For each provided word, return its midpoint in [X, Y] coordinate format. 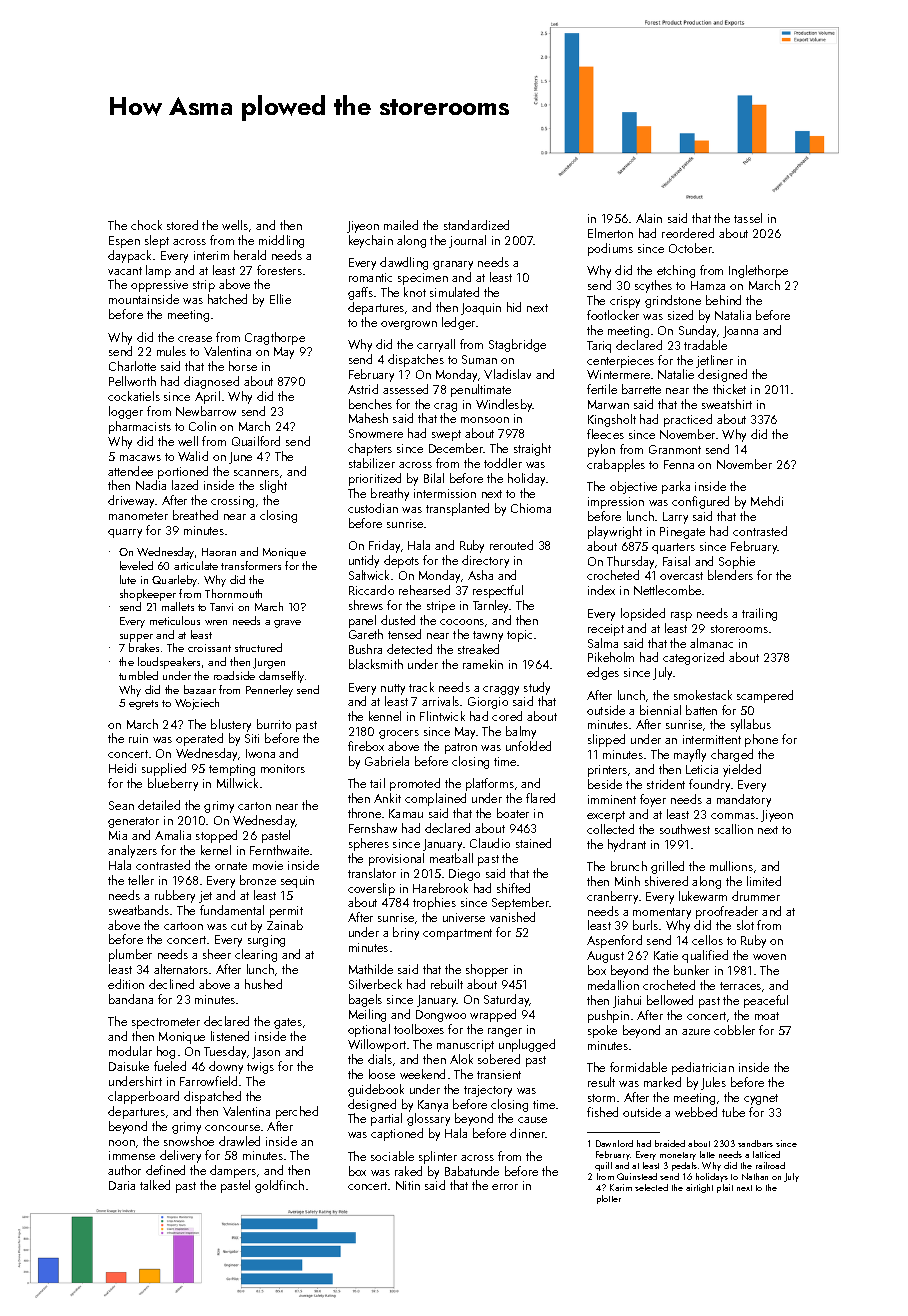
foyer [653, 800]
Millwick [237, 783]
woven [769, 957]
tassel [748, 218]
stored [182, 225]
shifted [513, 888]
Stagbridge [517, 345]
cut [239, 926]
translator [372, 873]
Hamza [708, 285]
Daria [122, 1185]
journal [467, 241]
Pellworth [132, 381]
